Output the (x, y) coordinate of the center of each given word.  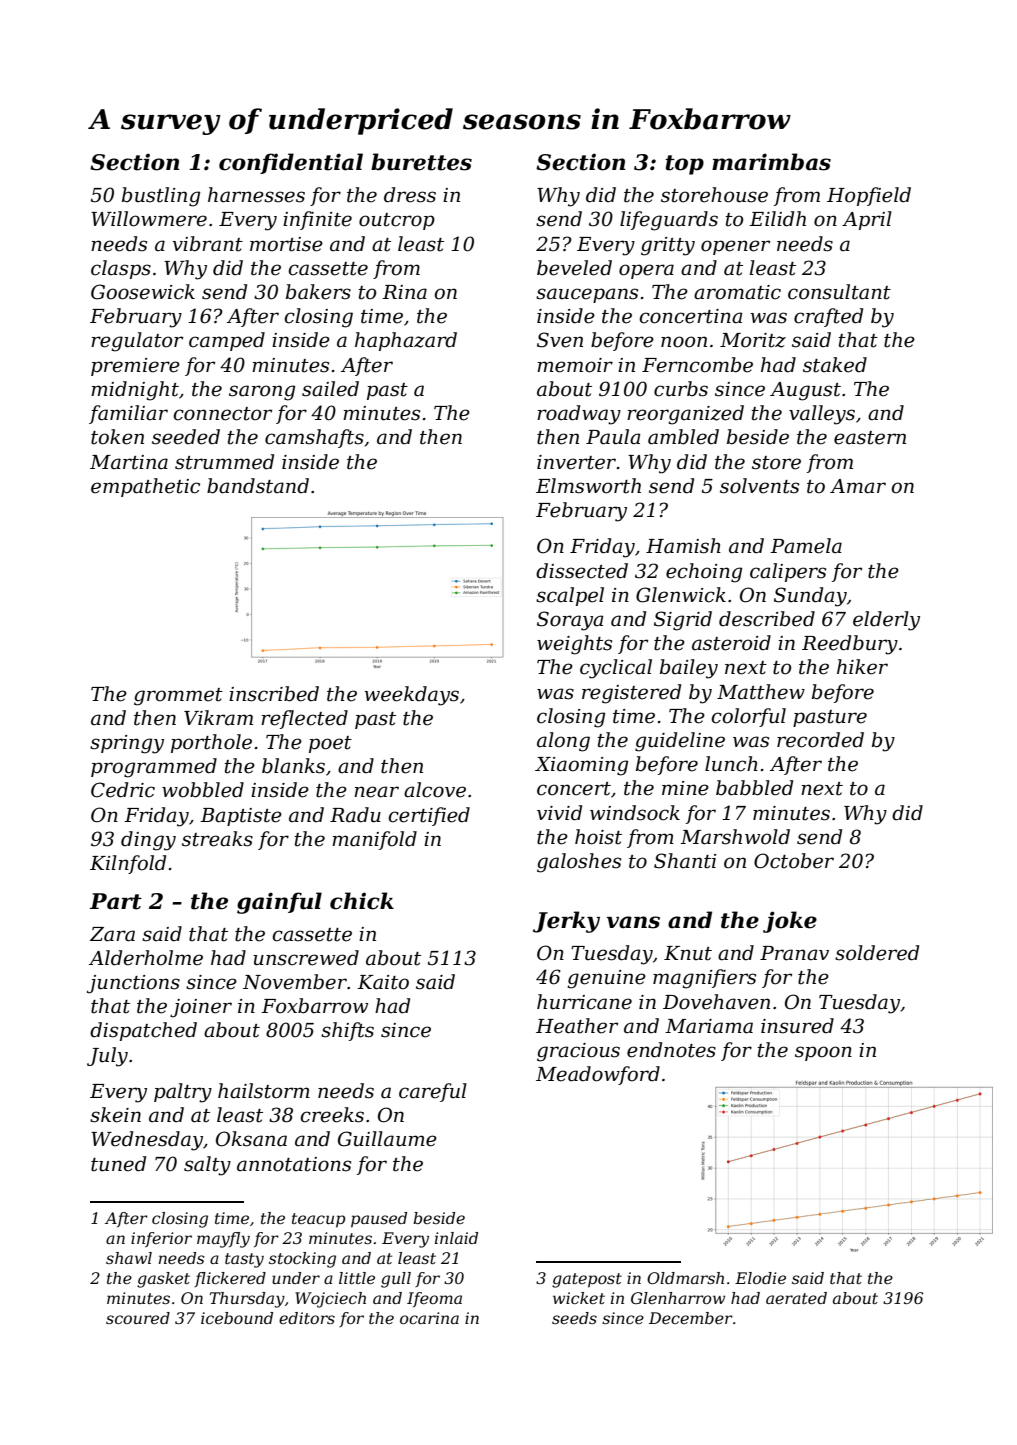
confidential (291, 163)
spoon (823, 1053)
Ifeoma (434, 1299)
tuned (118, 1164)
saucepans (587, 295)
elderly (886, 621)
